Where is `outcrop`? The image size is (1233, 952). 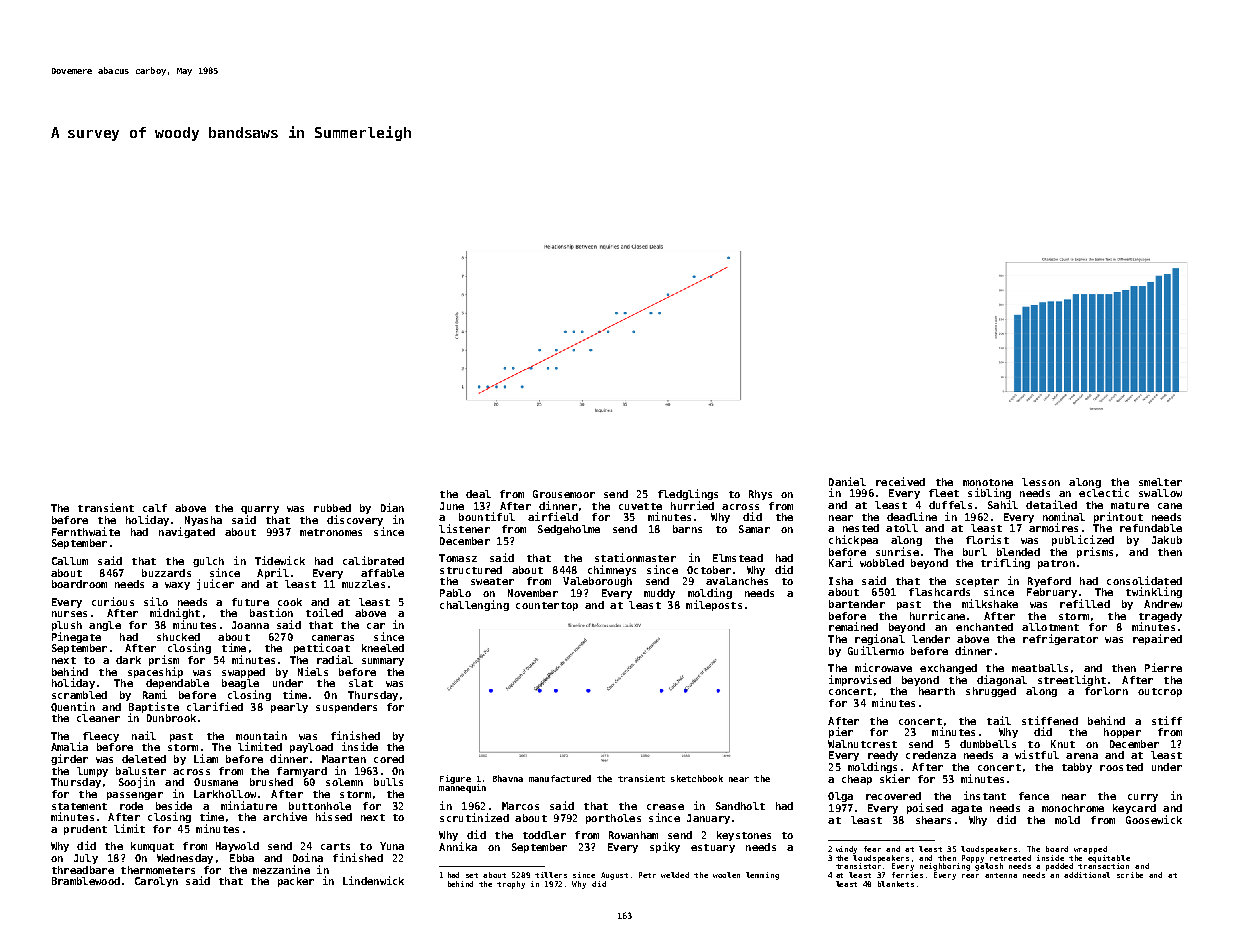 outcrop is located at coordinates (1160, 692).
